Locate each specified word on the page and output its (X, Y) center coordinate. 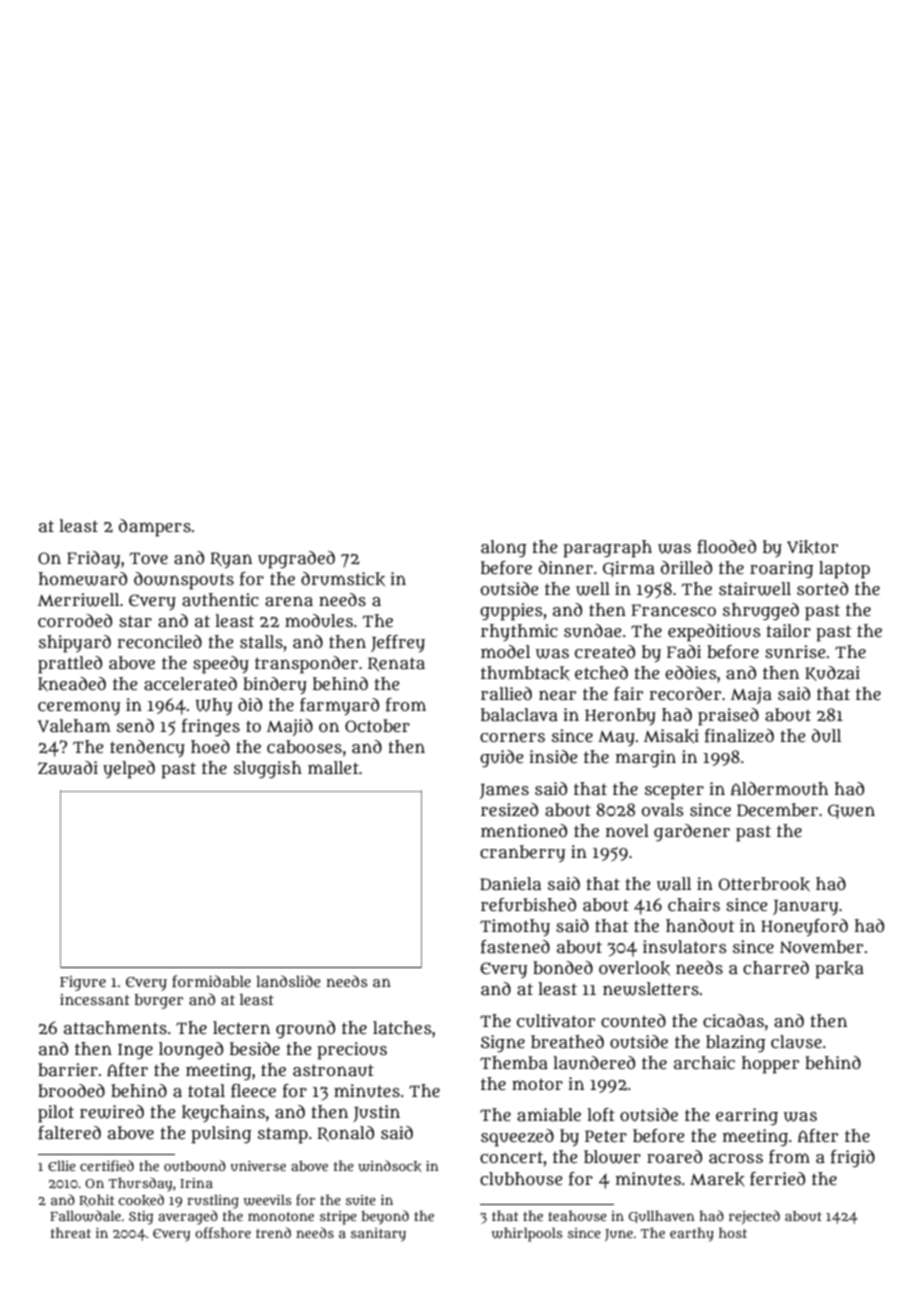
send (135, 725)
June (619, 1235)
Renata (396, 664)
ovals (663, 810)
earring (747, 1117)
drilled (686, 567)
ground (305, 1029)
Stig (141, 1218)
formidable (211, 981)
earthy (692, 1234)
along (504, 548)
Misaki (671, 736)
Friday (93, 560)
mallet (333, 767)
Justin (376, 1113)
